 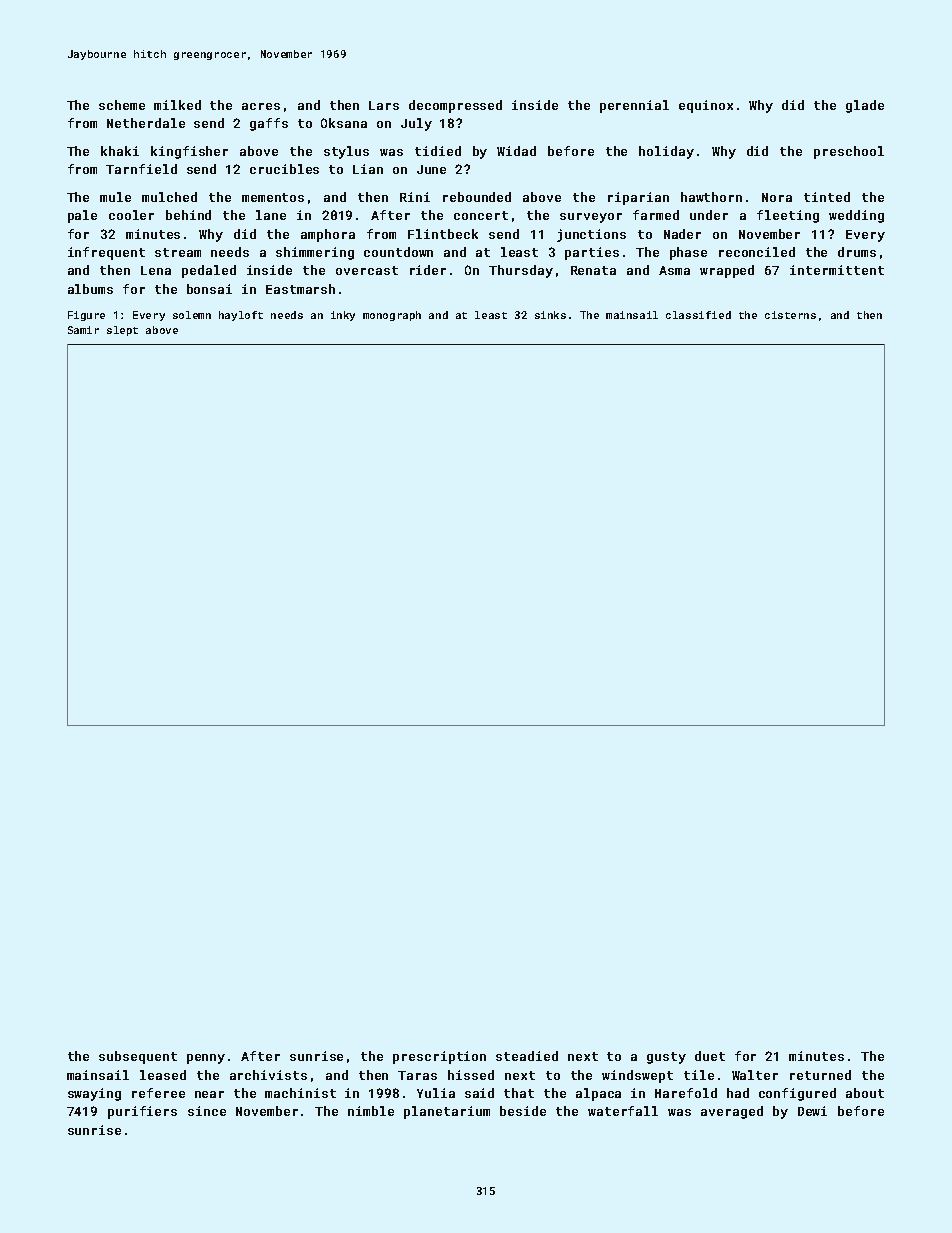 What do you see at coordinates (550, 315) in the image?
I see `sinks` at bounding box center [550, 315].
